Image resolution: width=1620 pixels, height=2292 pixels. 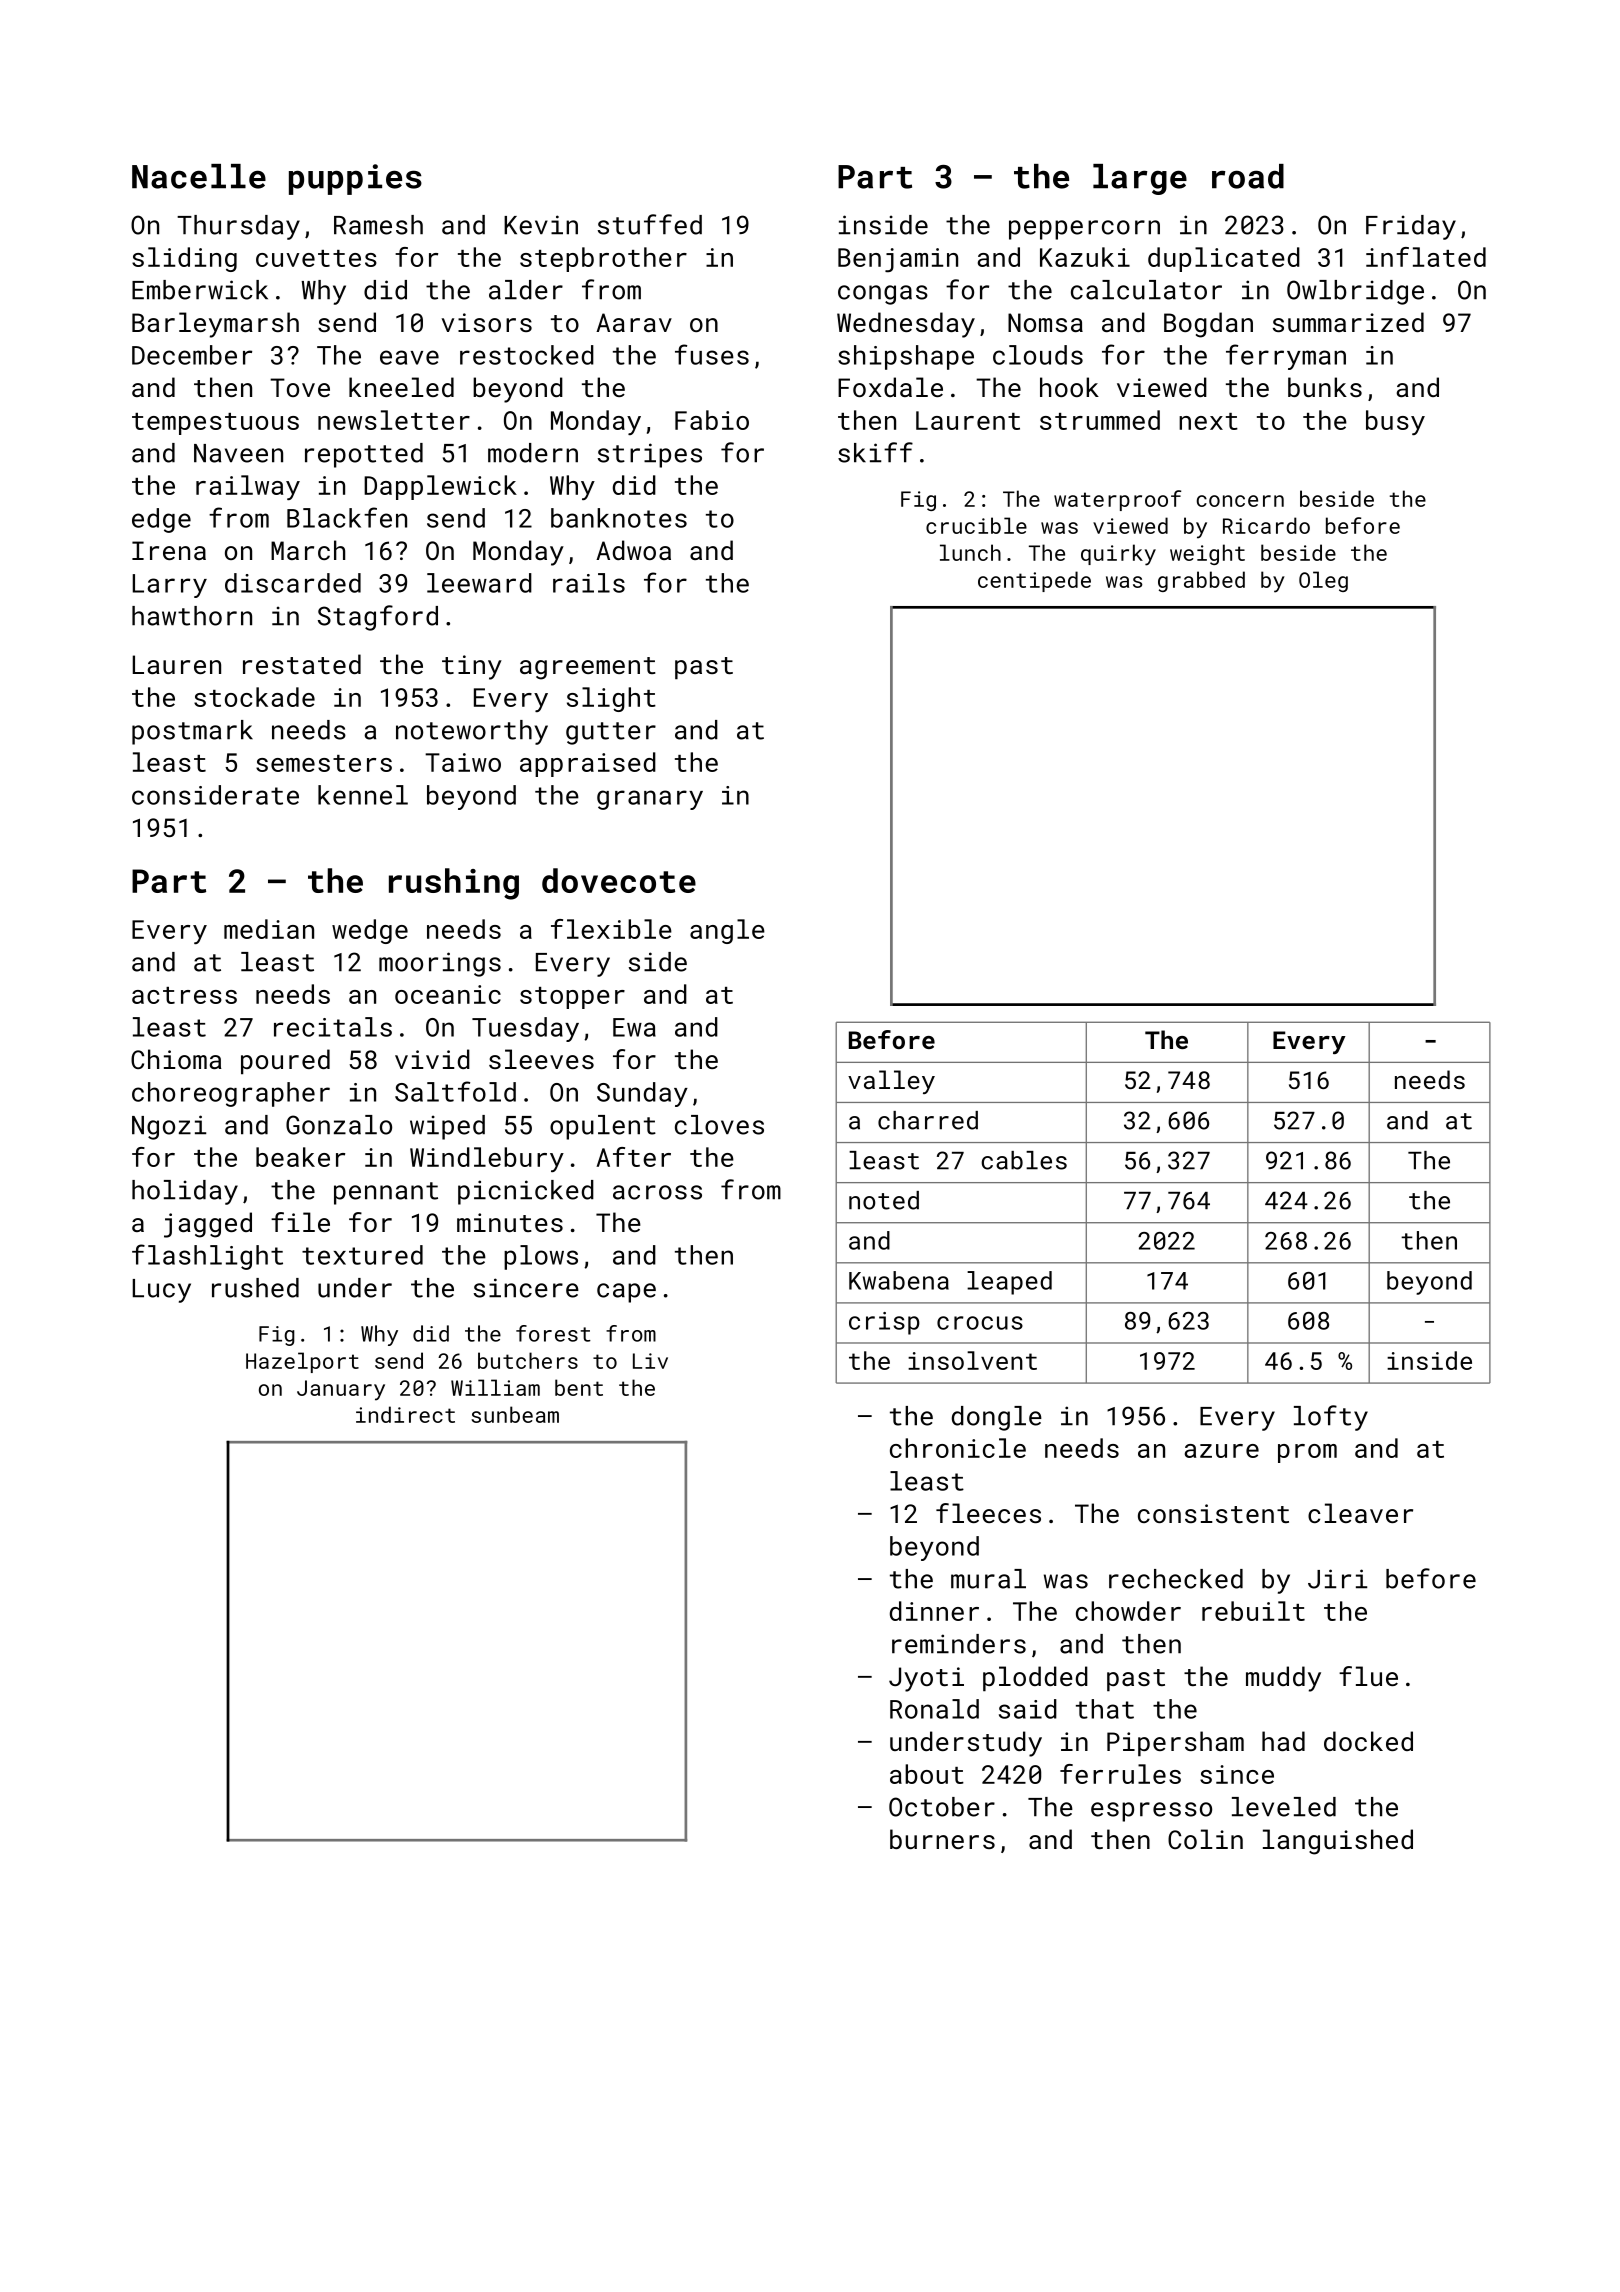 I want to click on rails, so click(x=589, y=583).
